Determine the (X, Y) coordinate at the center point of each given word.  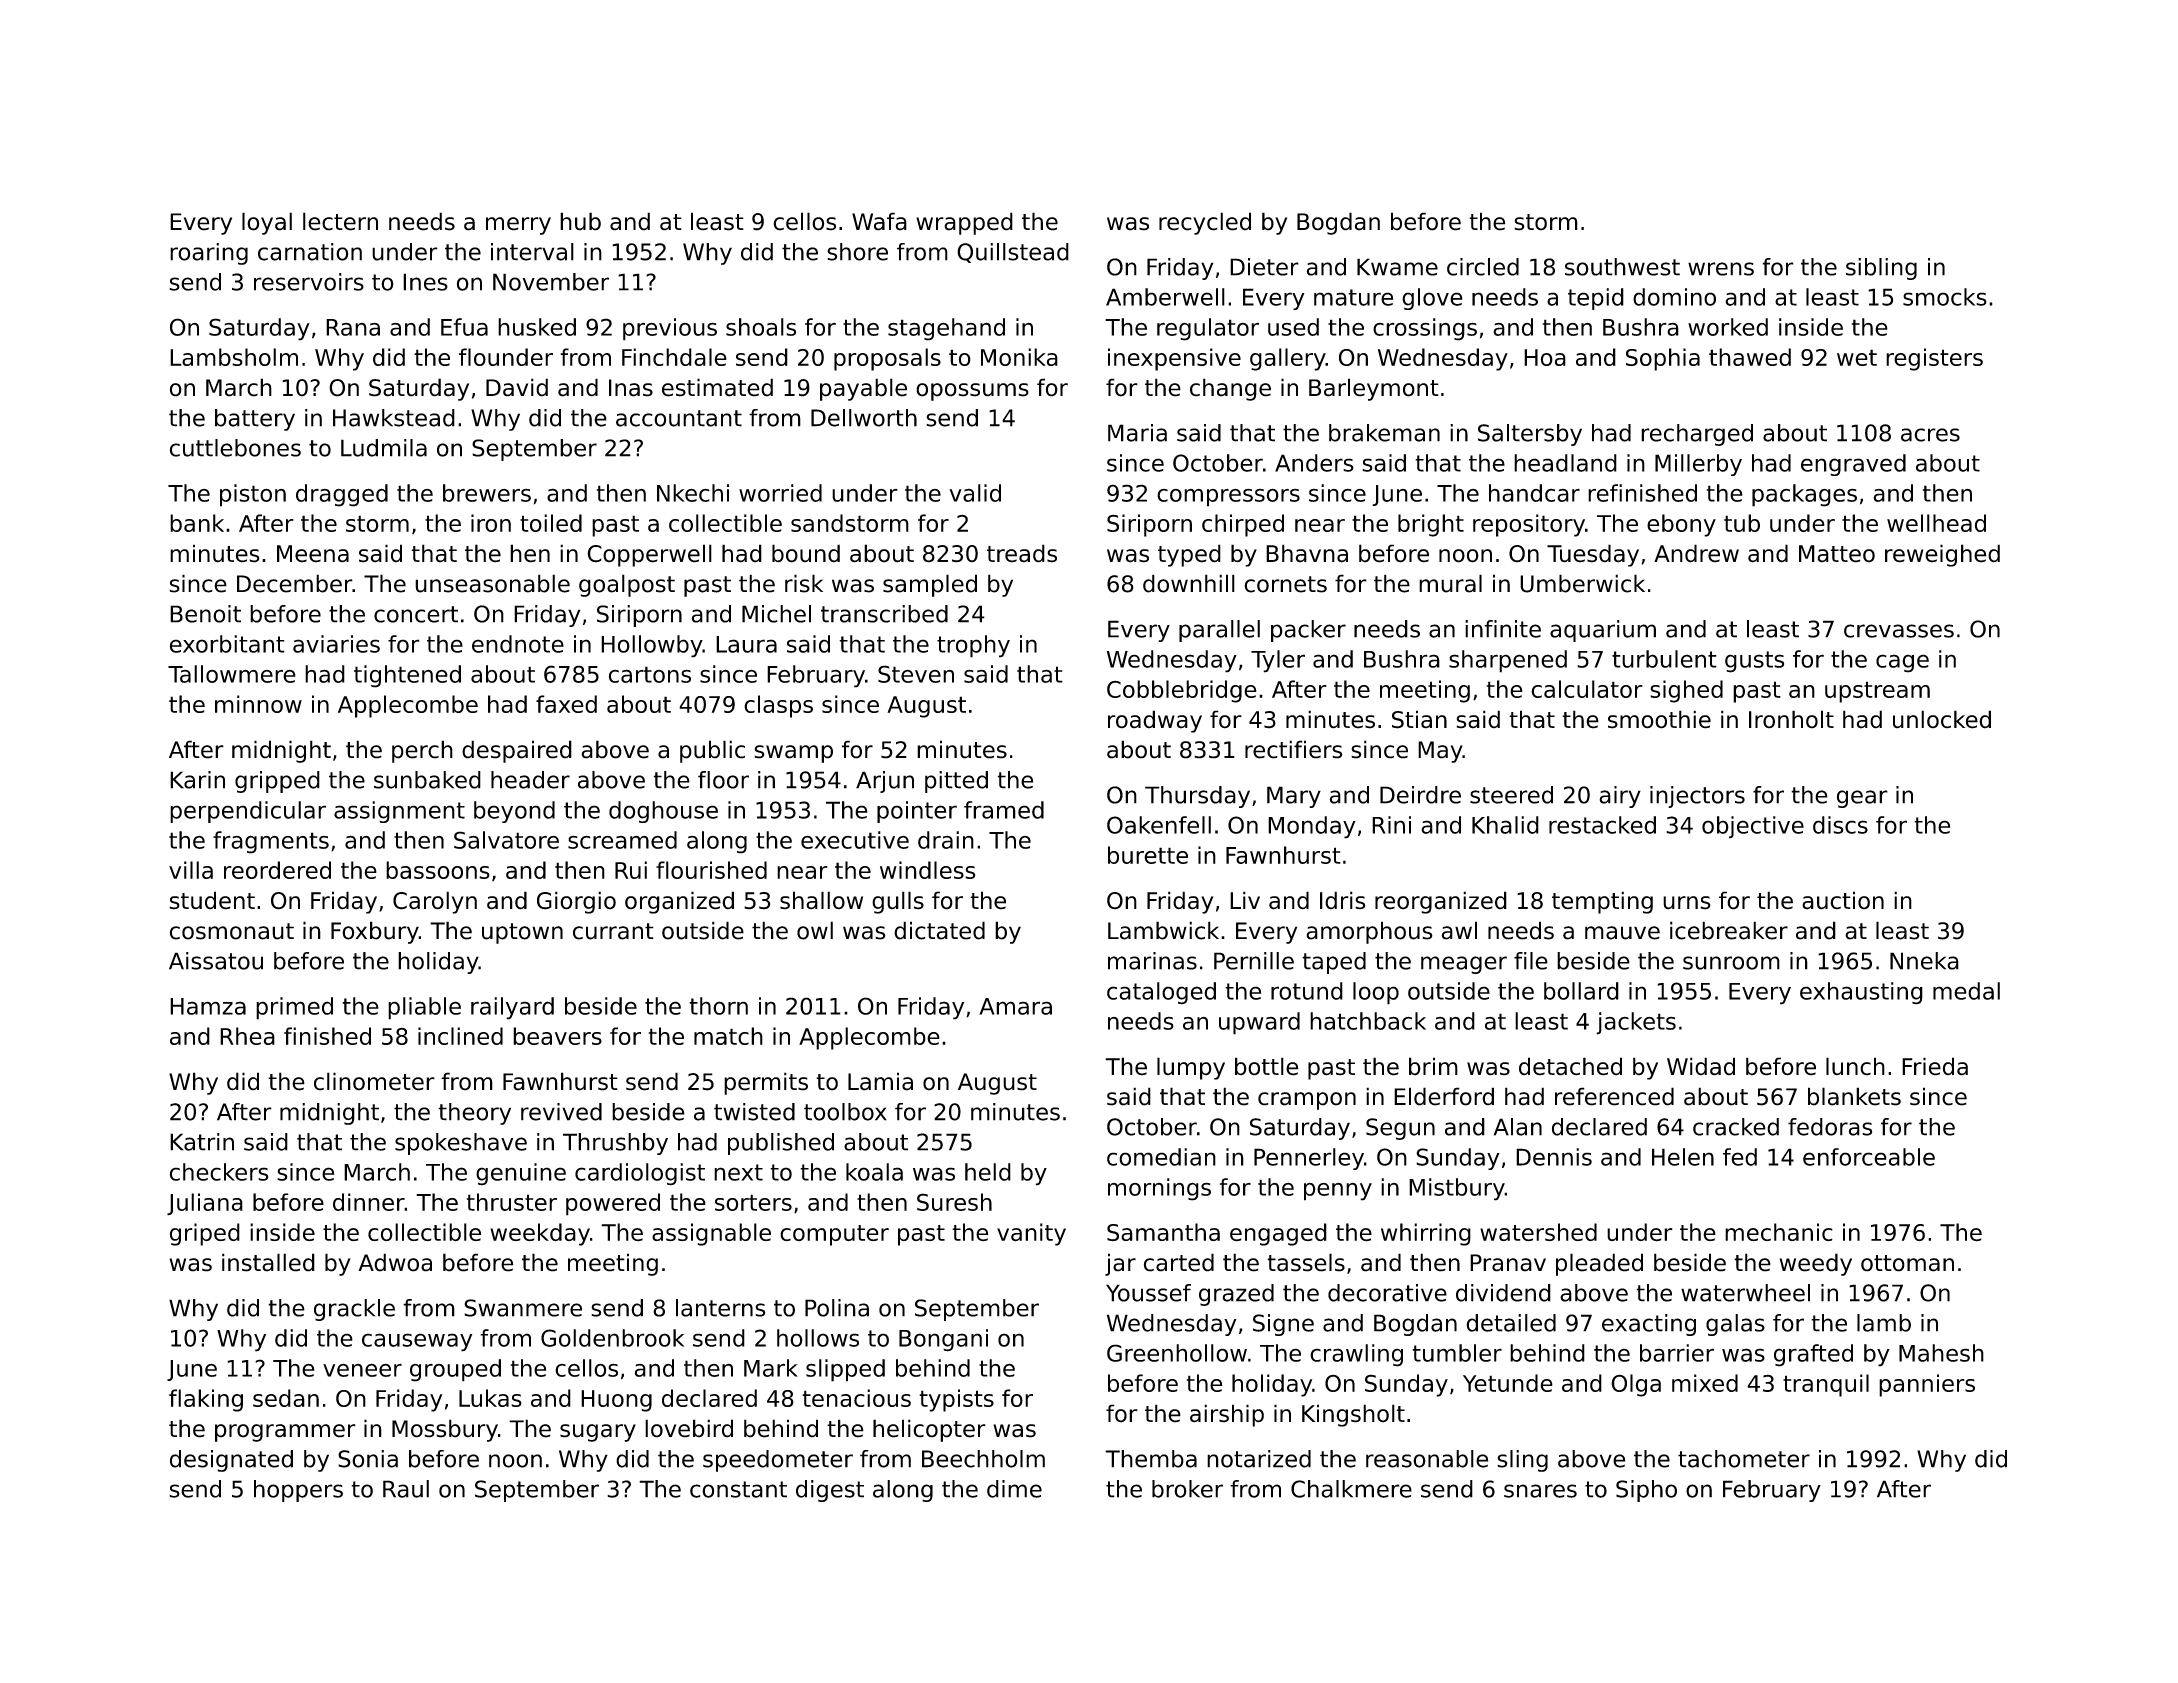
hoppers (298, 1491)
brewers (487, 493)
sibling (1881, 269)
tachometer (1744, 1459)
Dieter (1264, 267)
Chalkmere (1351, 1489)
